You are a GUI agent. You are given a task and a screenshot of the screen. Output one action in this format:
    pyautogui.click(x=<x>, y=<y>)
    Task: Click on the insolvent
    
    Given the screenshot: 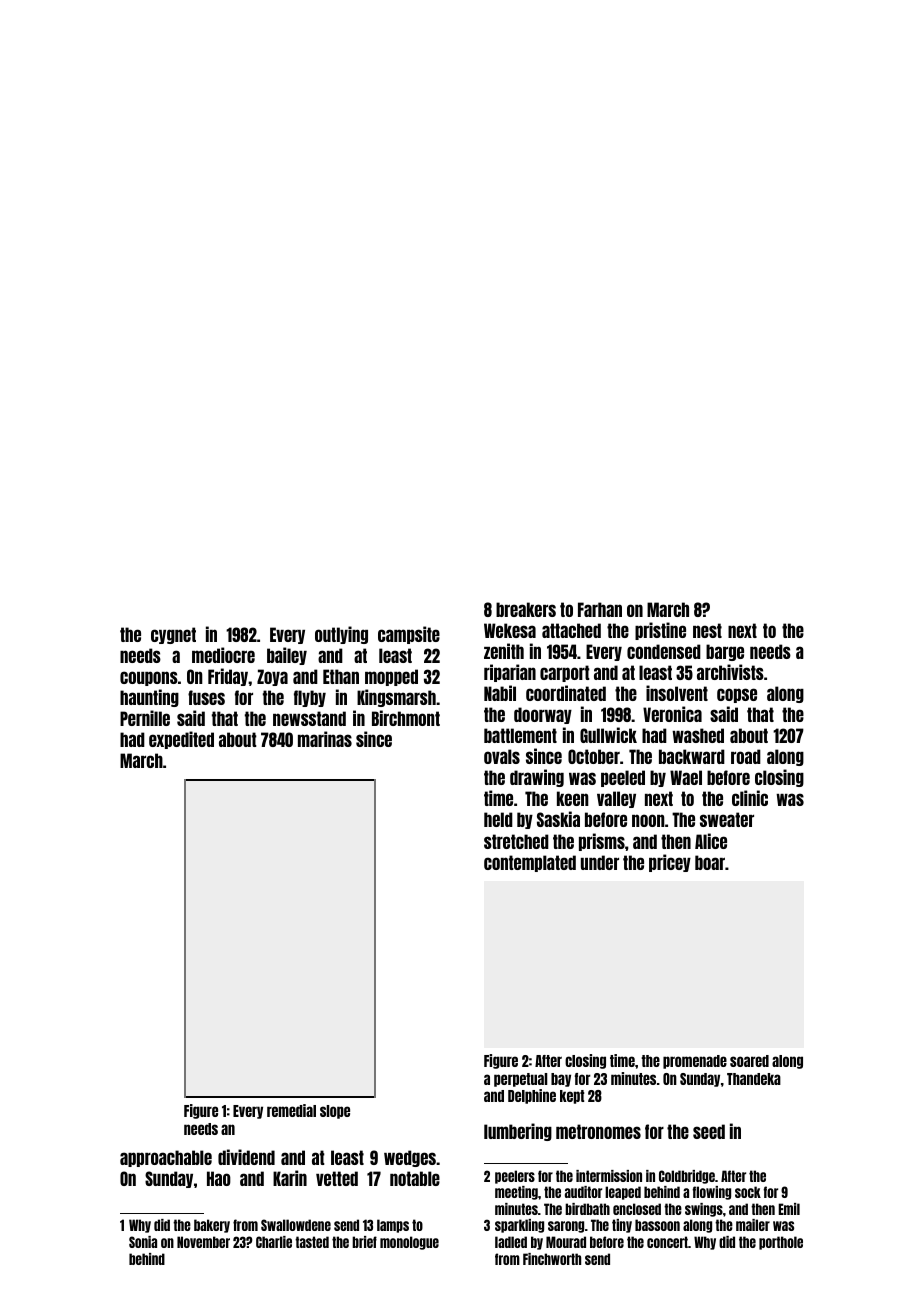 What is the action you would take?
    pyautogui.click(x=677, y=693)
